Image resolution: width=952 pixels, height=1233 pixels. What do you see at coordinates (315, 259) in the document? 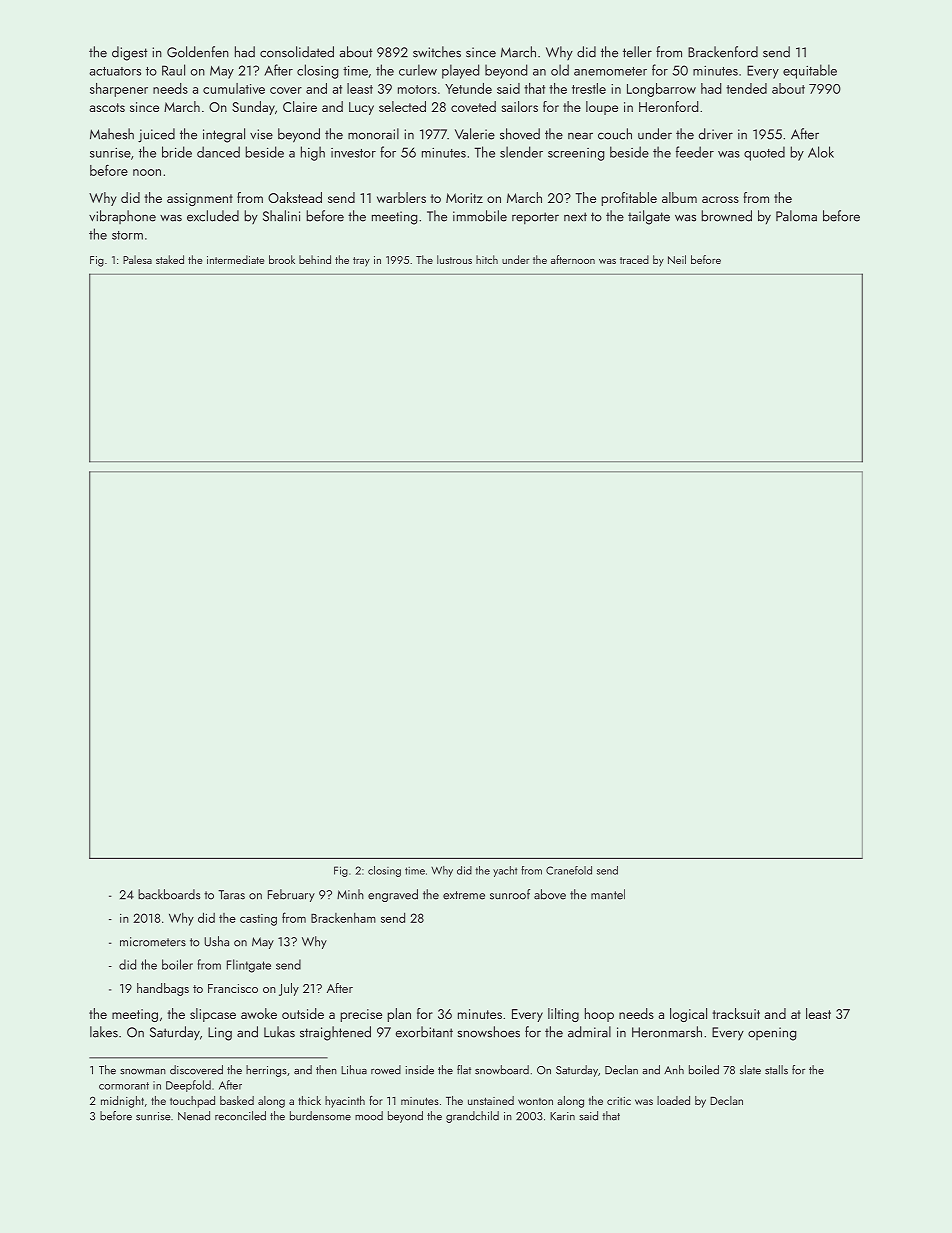
I see `behind` at bounding box center [315, 259].
